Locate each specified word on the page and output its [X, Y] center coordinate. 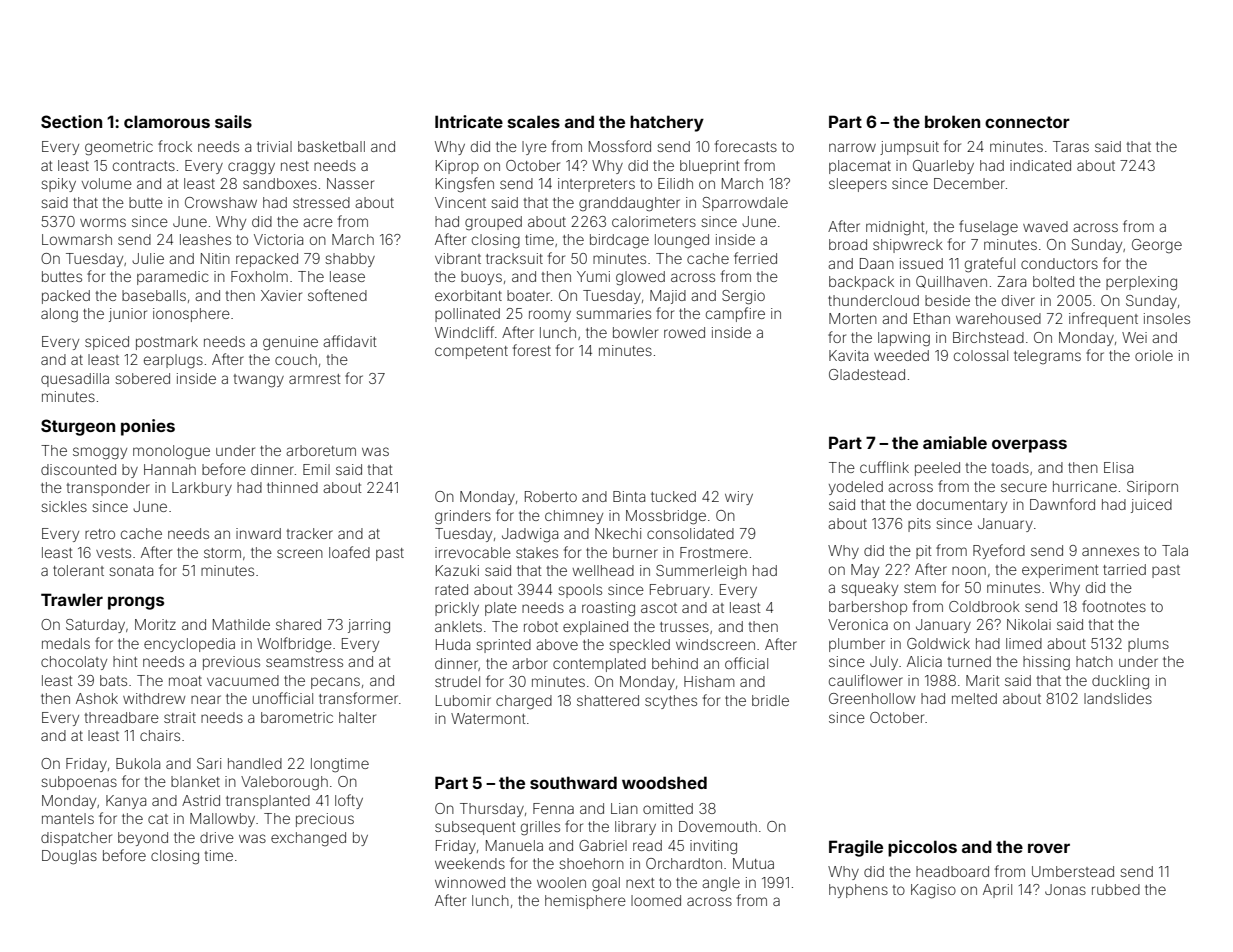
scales [534, 121]
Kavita [848, 355]
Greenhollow [872, 698]
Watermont [488, 718]
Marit [983, 680]
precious [325, 820]
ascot [659, 608]
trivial [274, 146]
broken [952, 121]
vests [113, 553]
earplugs [173, 361]
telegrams [1047, 357]
